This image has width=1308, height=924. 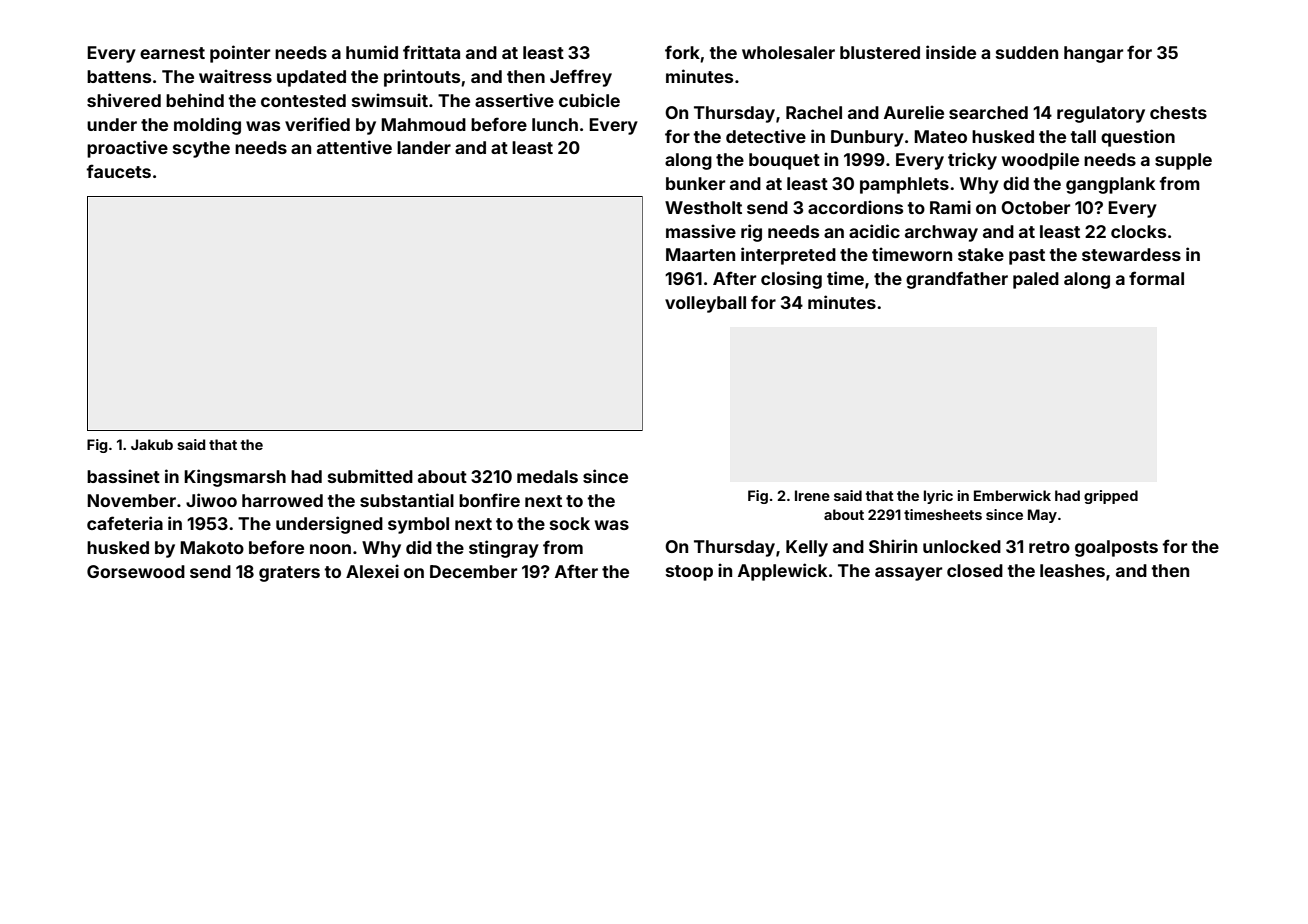 I want to click on paled, so click(x=1036, y=280).
